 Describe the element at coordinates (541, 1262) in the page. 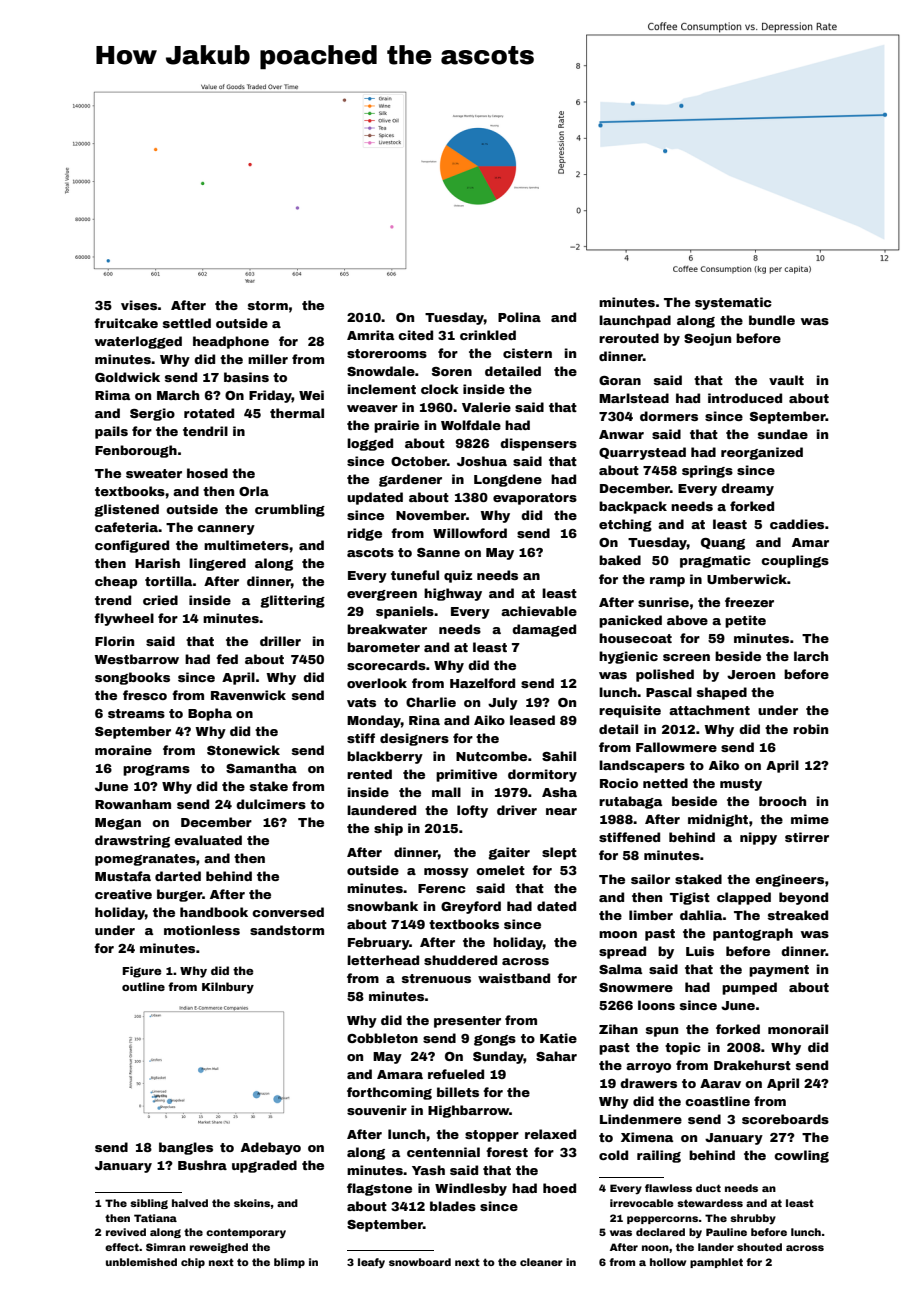

I see `cleaner` at that location.
